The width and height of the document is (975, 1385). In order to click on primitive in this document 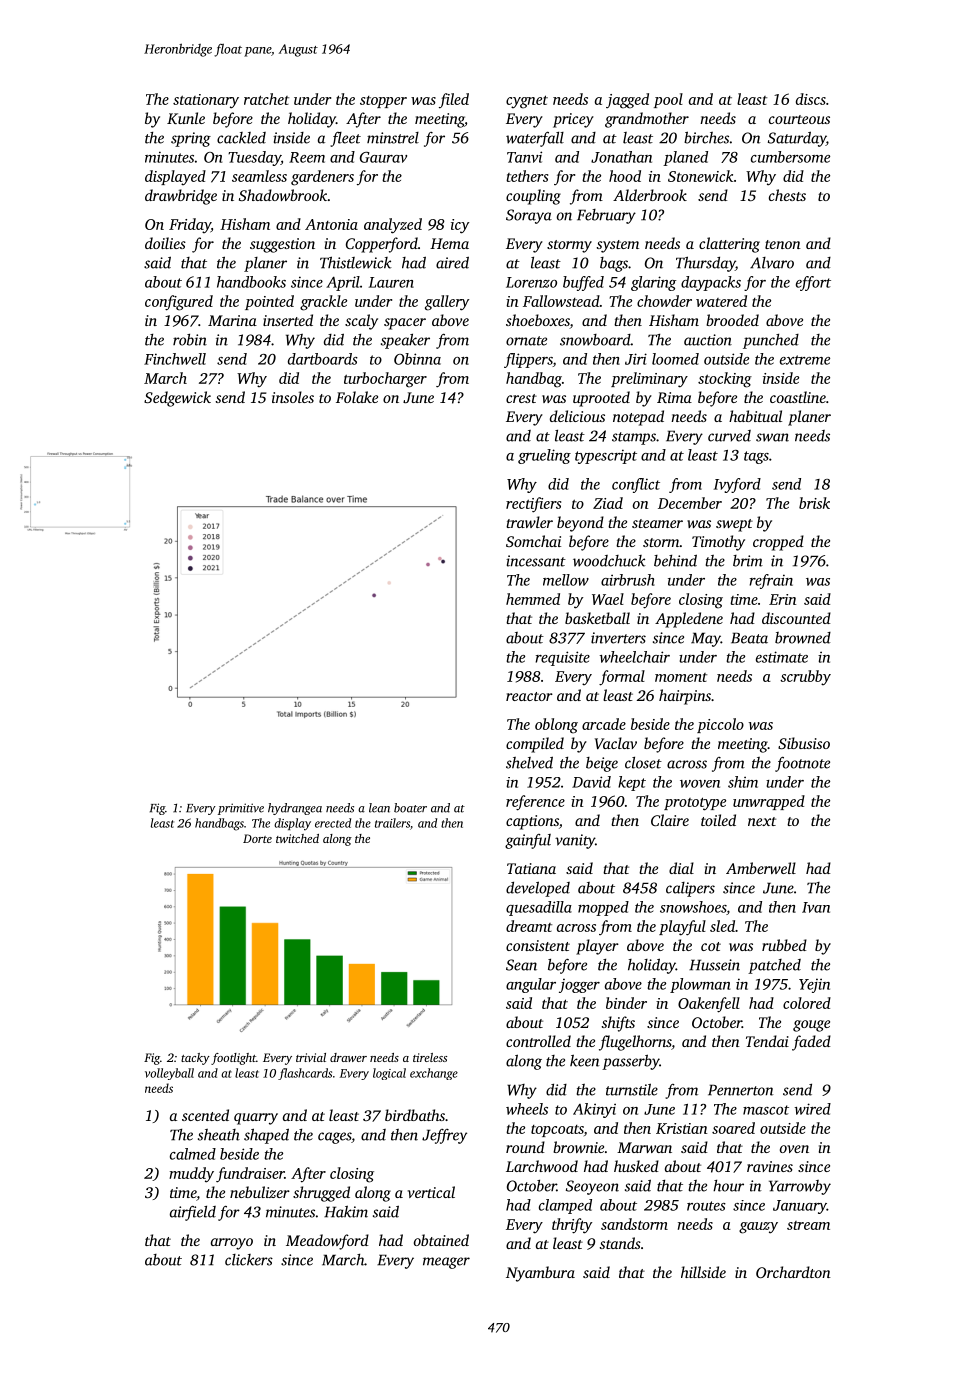, I will do `click(241, 809)`.
